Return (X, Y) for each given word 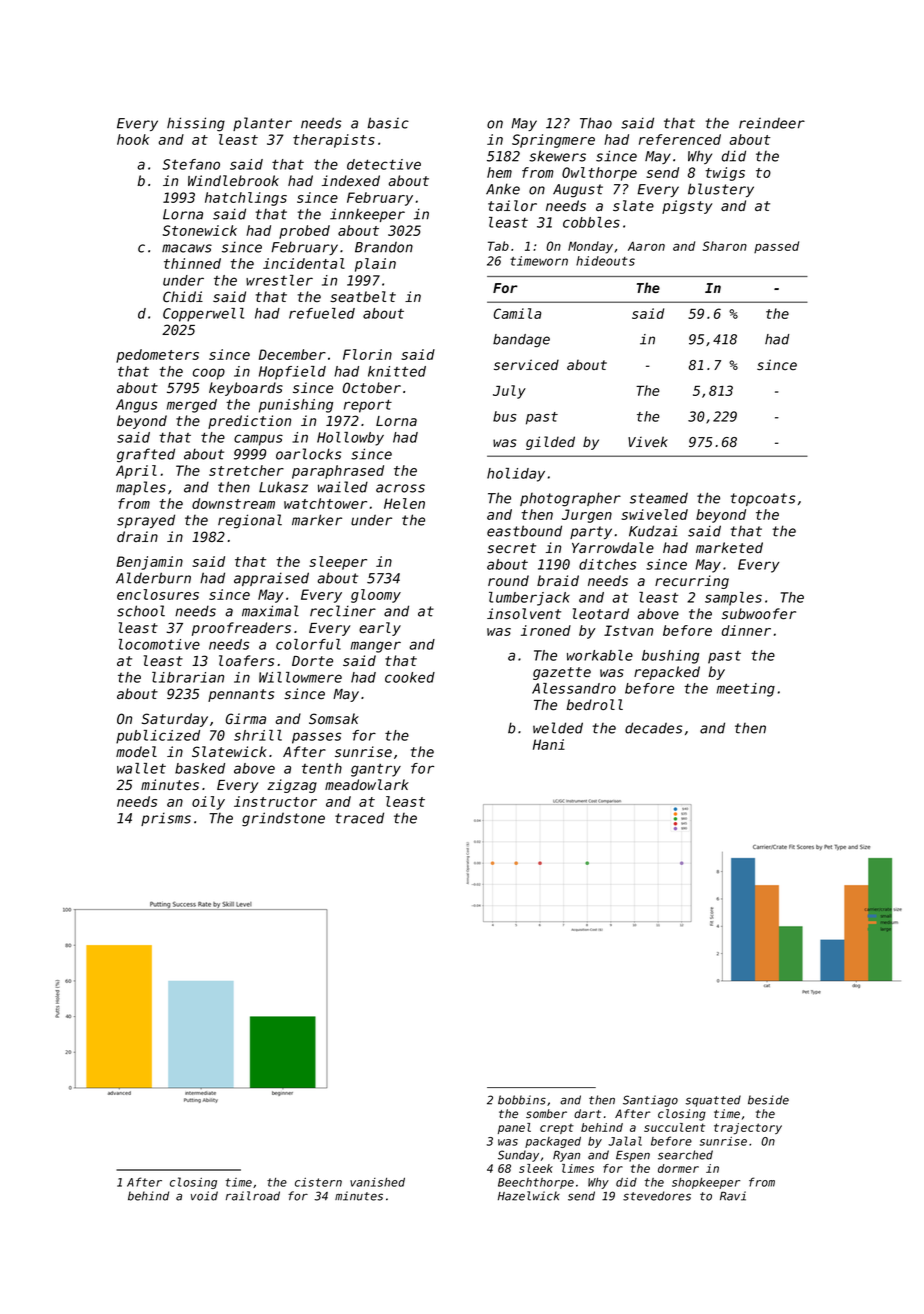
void (204, 1196)
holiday (516, 475)
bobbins (522, 1100)
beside (768, 1100)
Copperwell (203, 315)
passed (776, 247)
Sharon (725, 246)
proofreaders (241, 629)
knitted (397, 371)
